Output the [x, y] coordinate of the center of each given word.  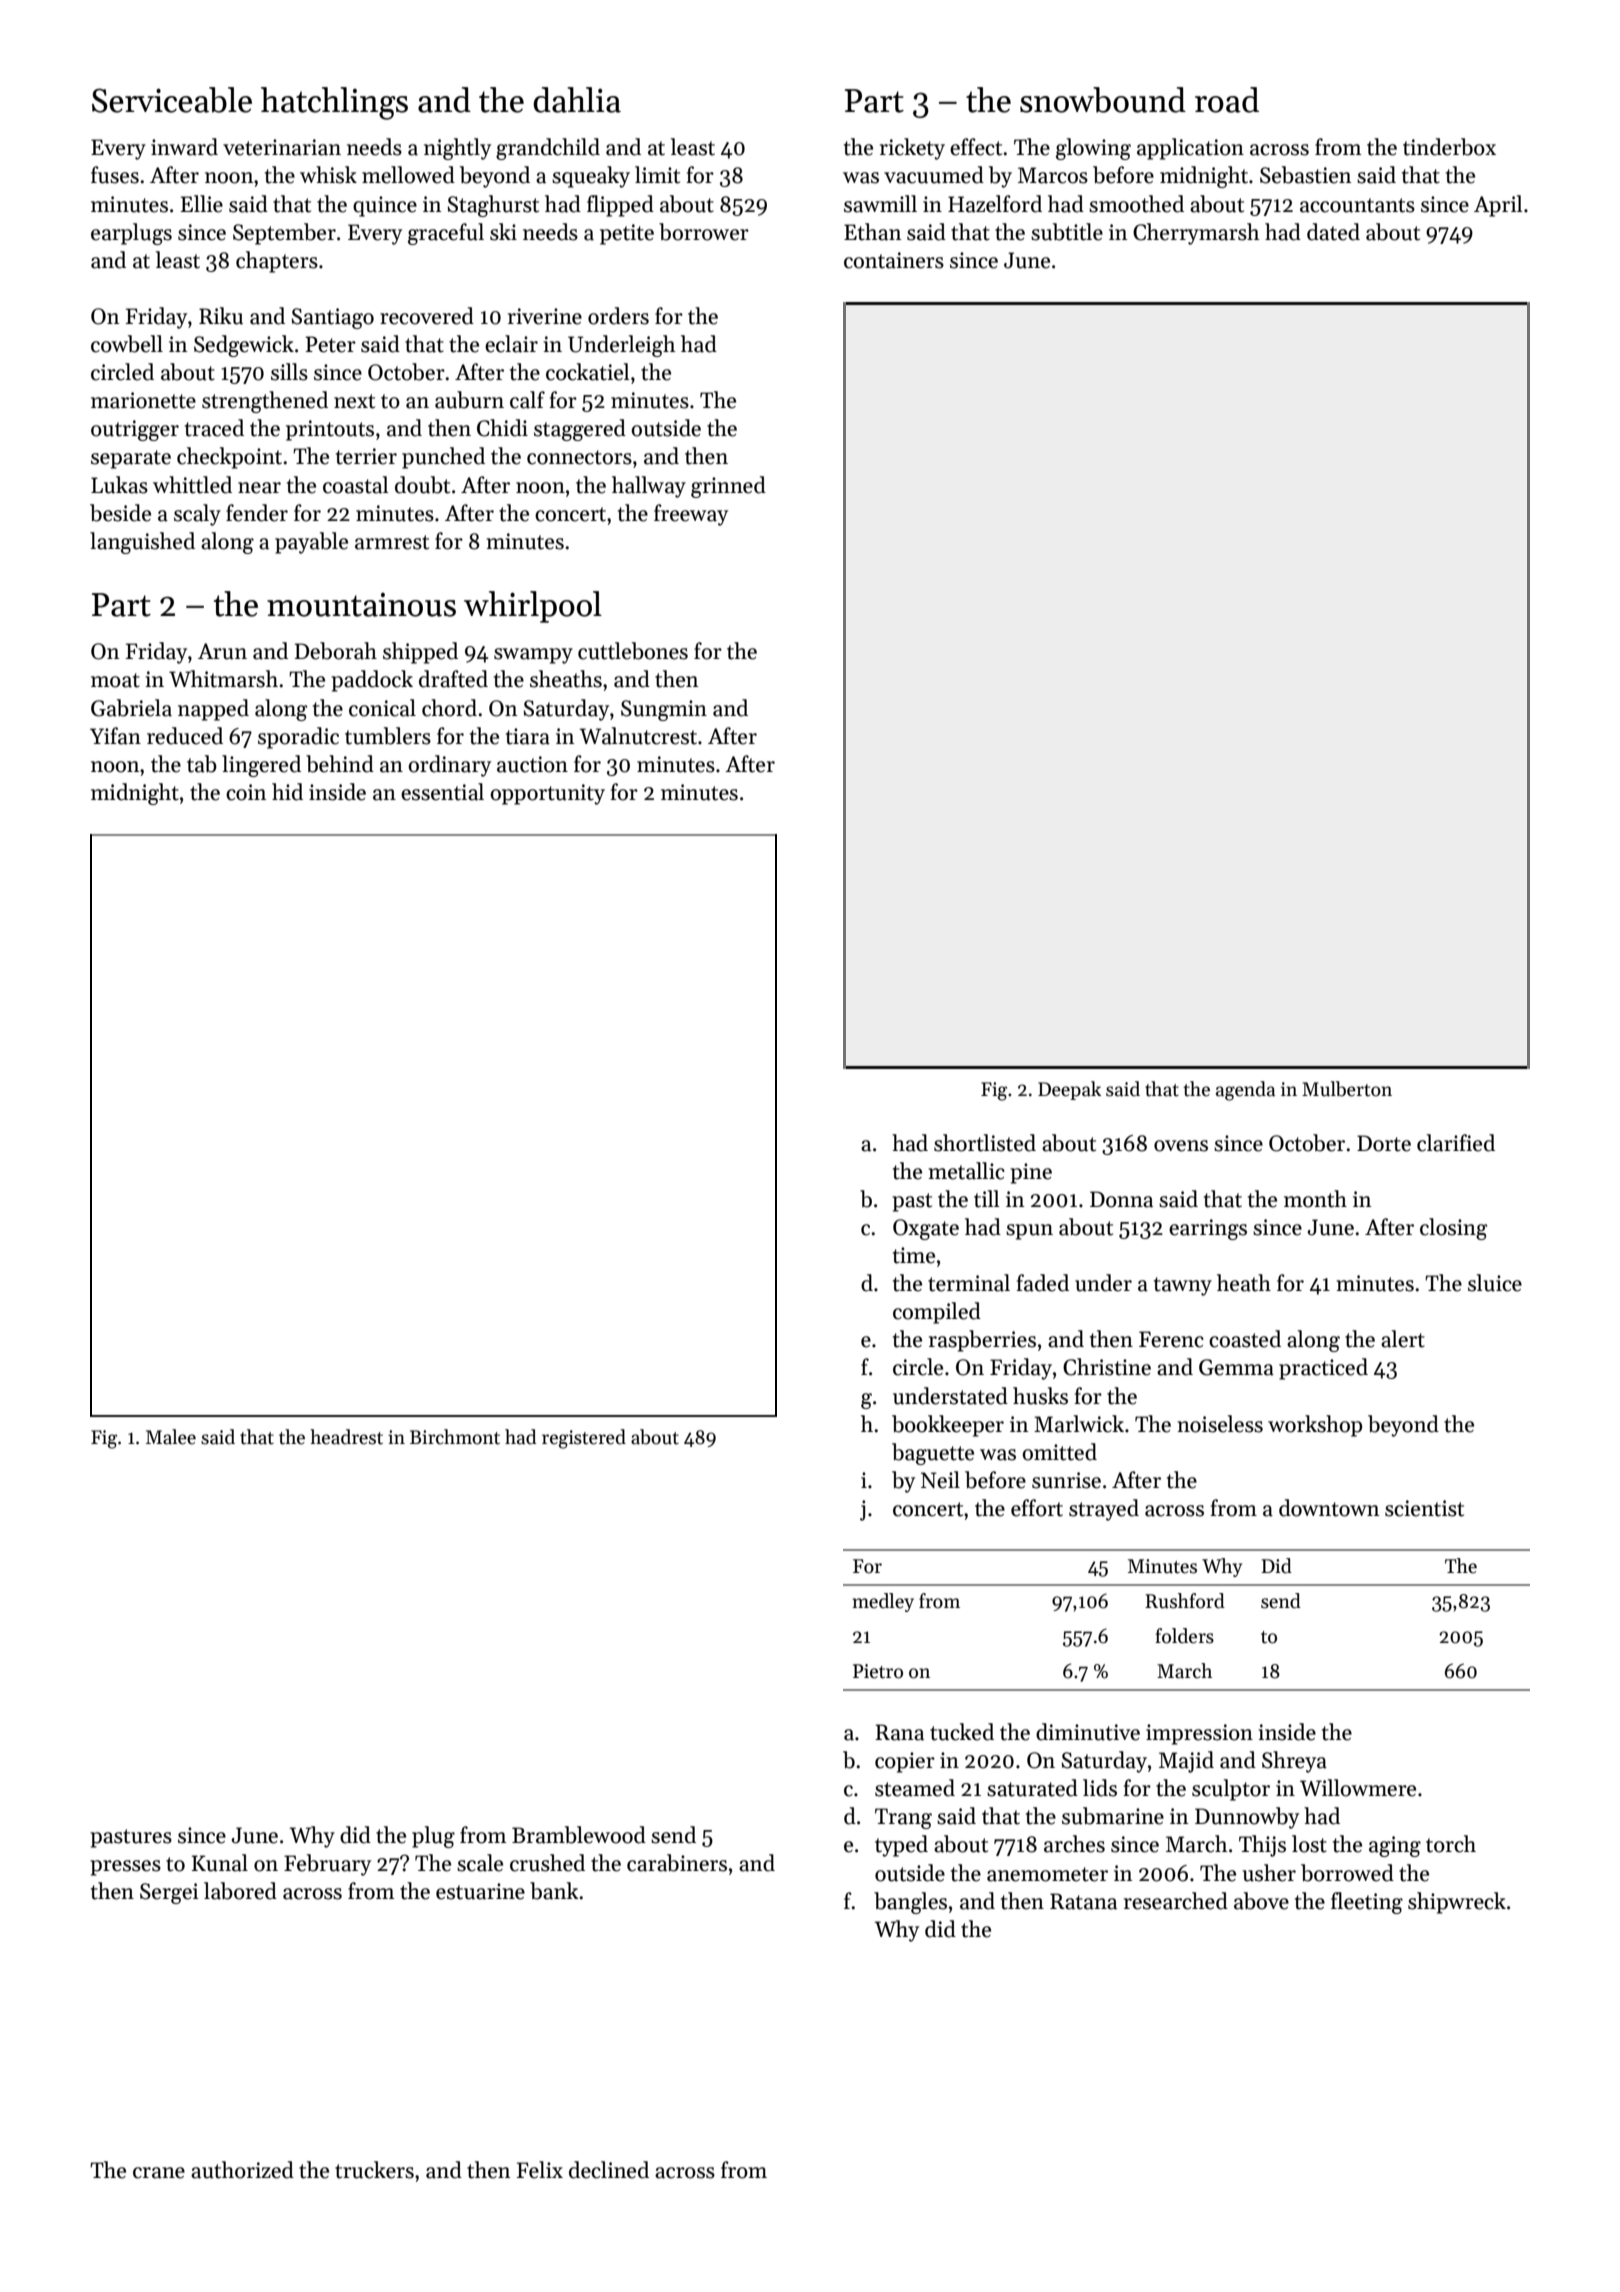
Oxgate [926, 1229]
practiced [1323, 1369]
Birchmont [455, 1437]
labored [240, 1891]
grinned [728, 487]
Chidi [502, 428]
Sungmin [664, 710]
